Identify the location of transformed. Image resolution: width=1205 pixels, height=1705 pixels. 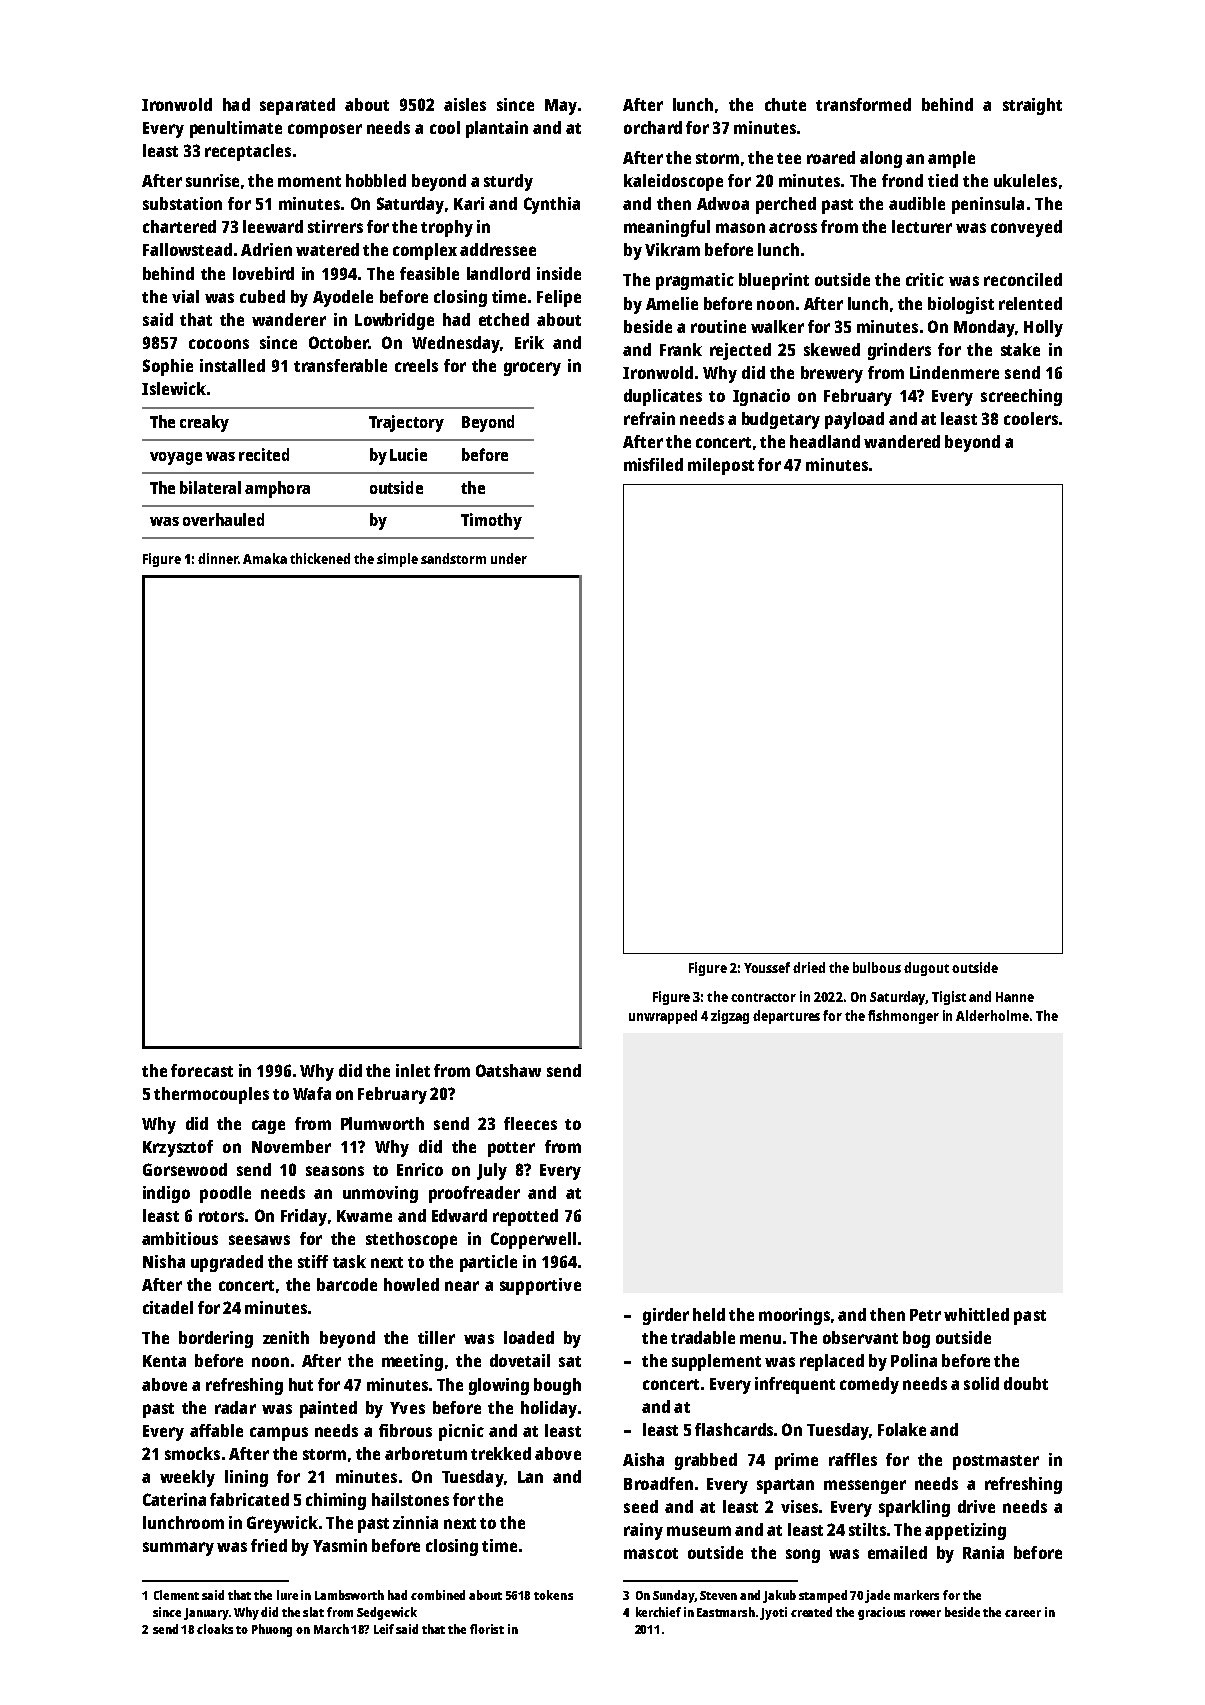
(863, 104).
